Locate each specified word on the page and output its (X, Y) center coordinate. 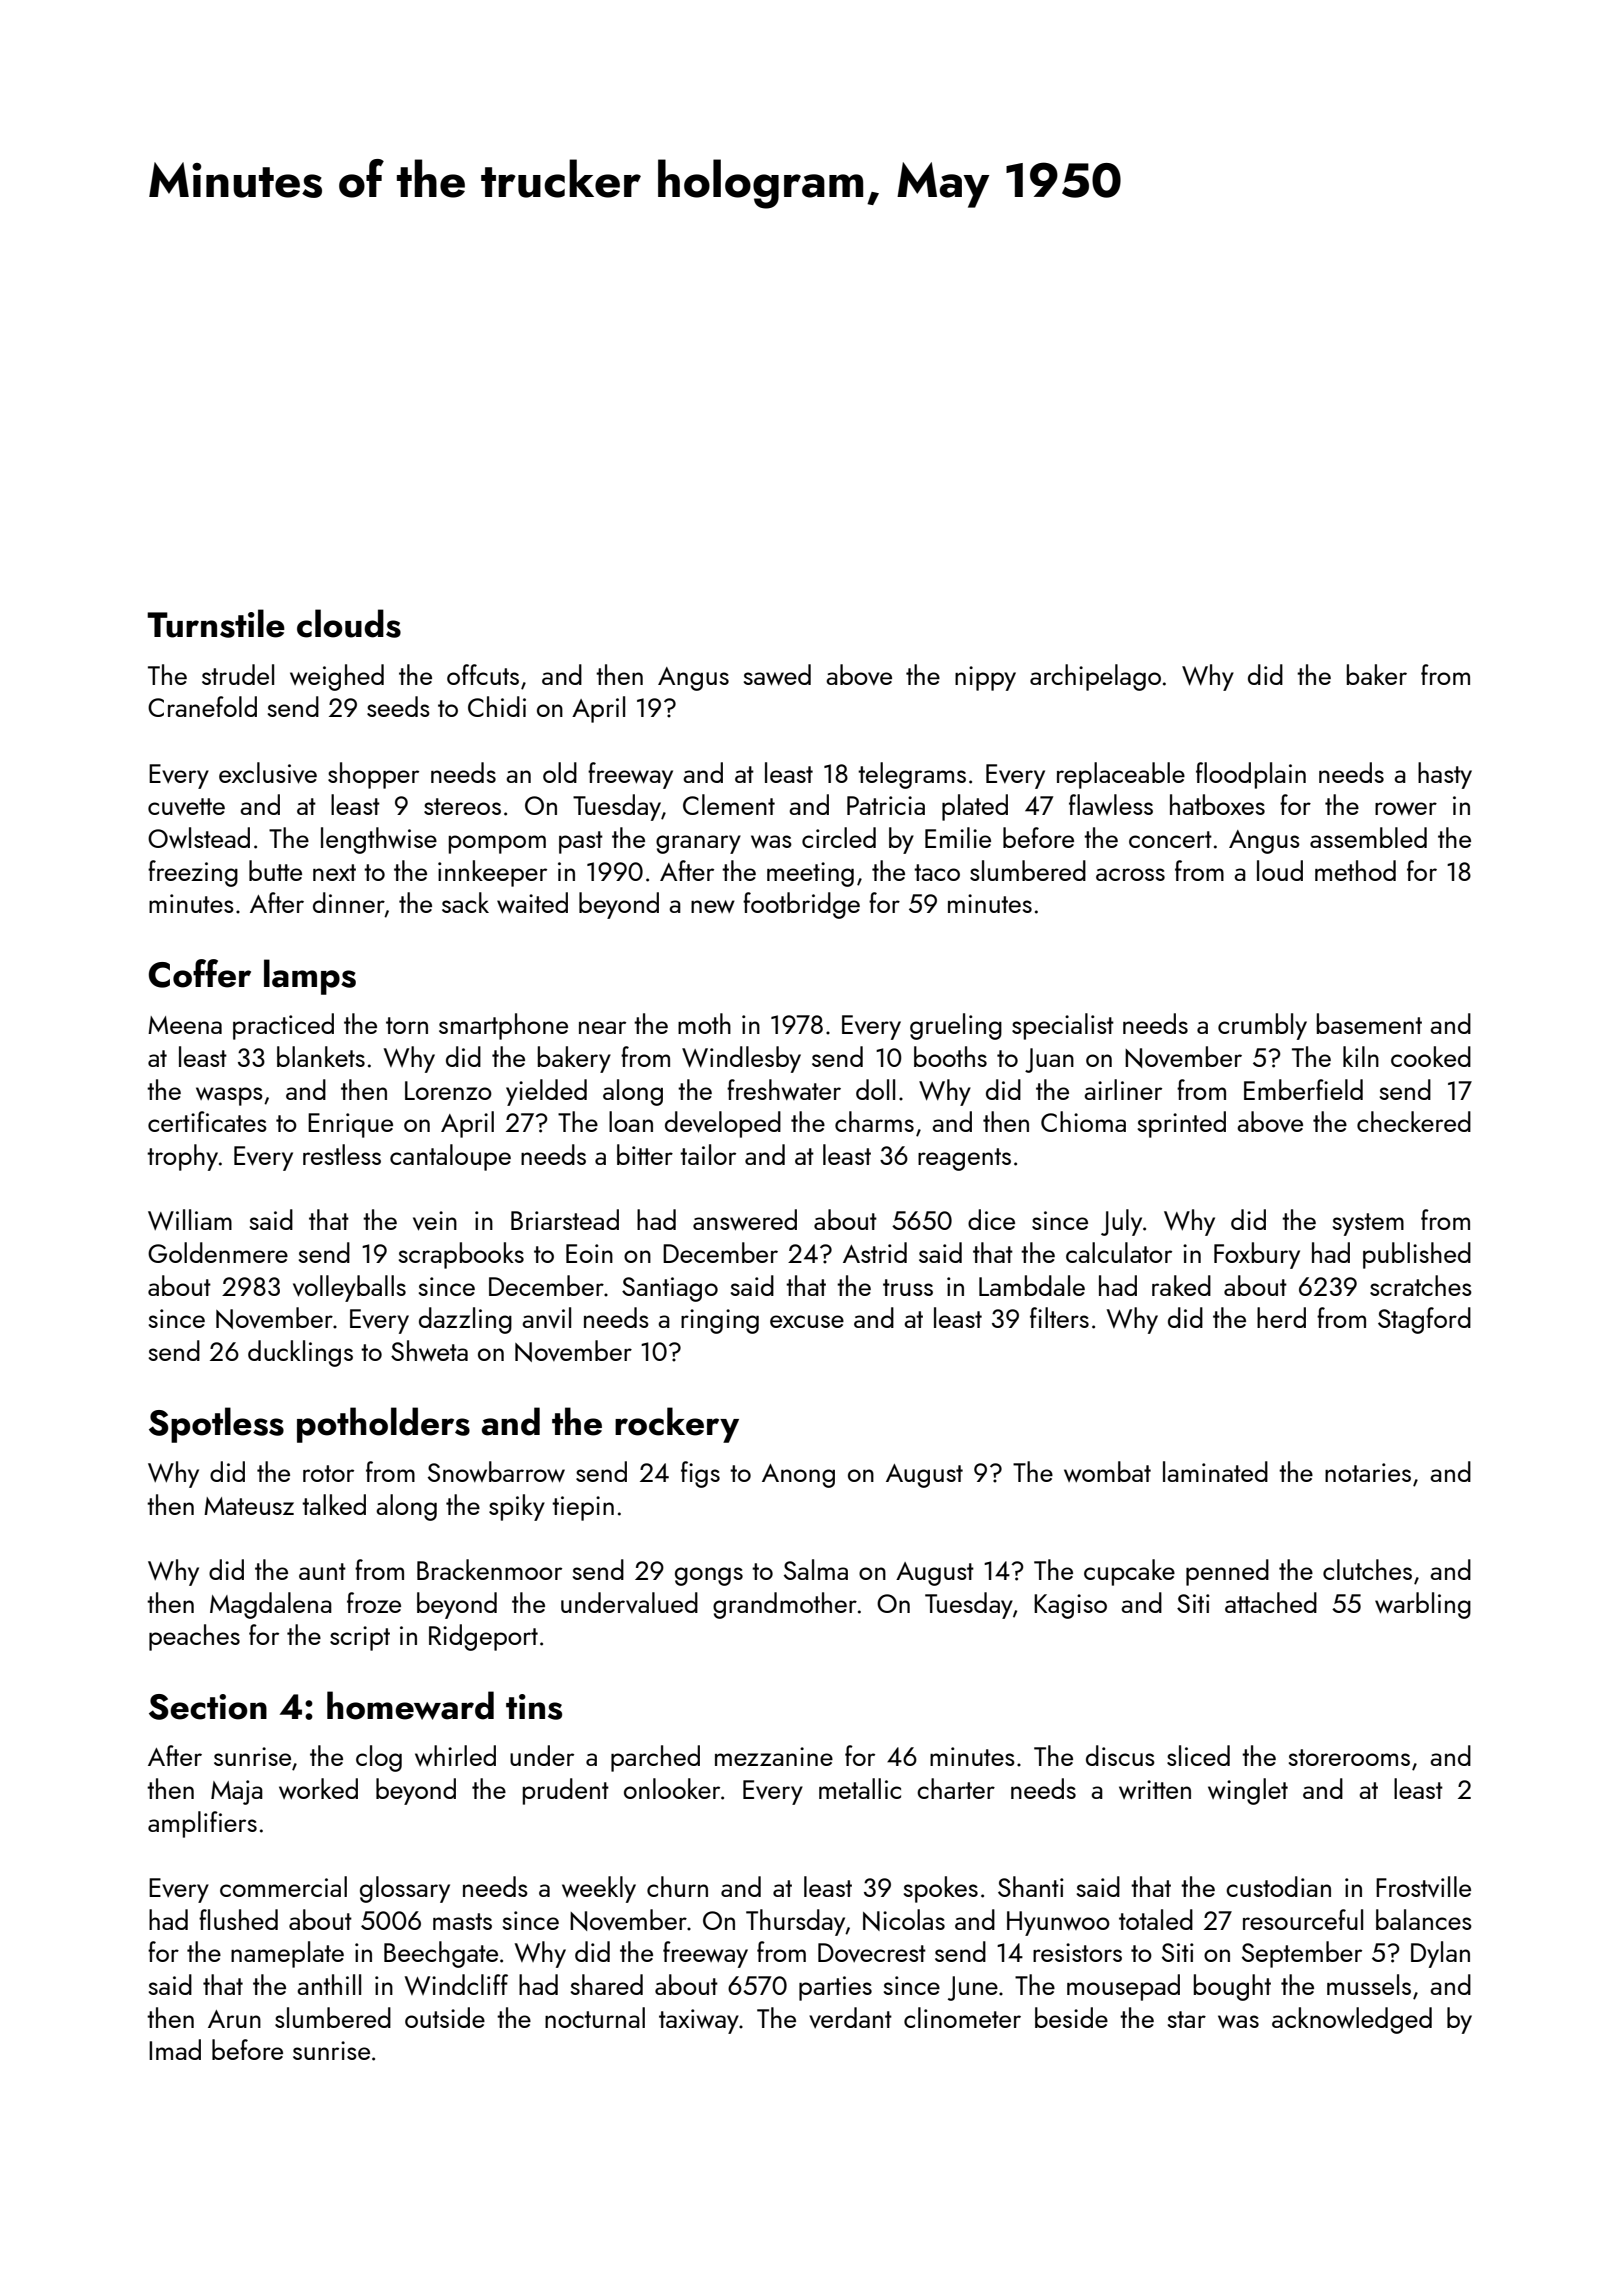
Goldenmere (218, 1252)
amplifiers (202, 1824)
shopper (373, 775)
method (1355, 870)
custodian (1278, 1886)
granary (698, 844)
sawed (777, 674)
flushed (238, 1919)
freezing (193, 873)
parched (655, 1758)
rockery (677, 1425)
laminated (1215, 1471)
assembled (1368, 837)
